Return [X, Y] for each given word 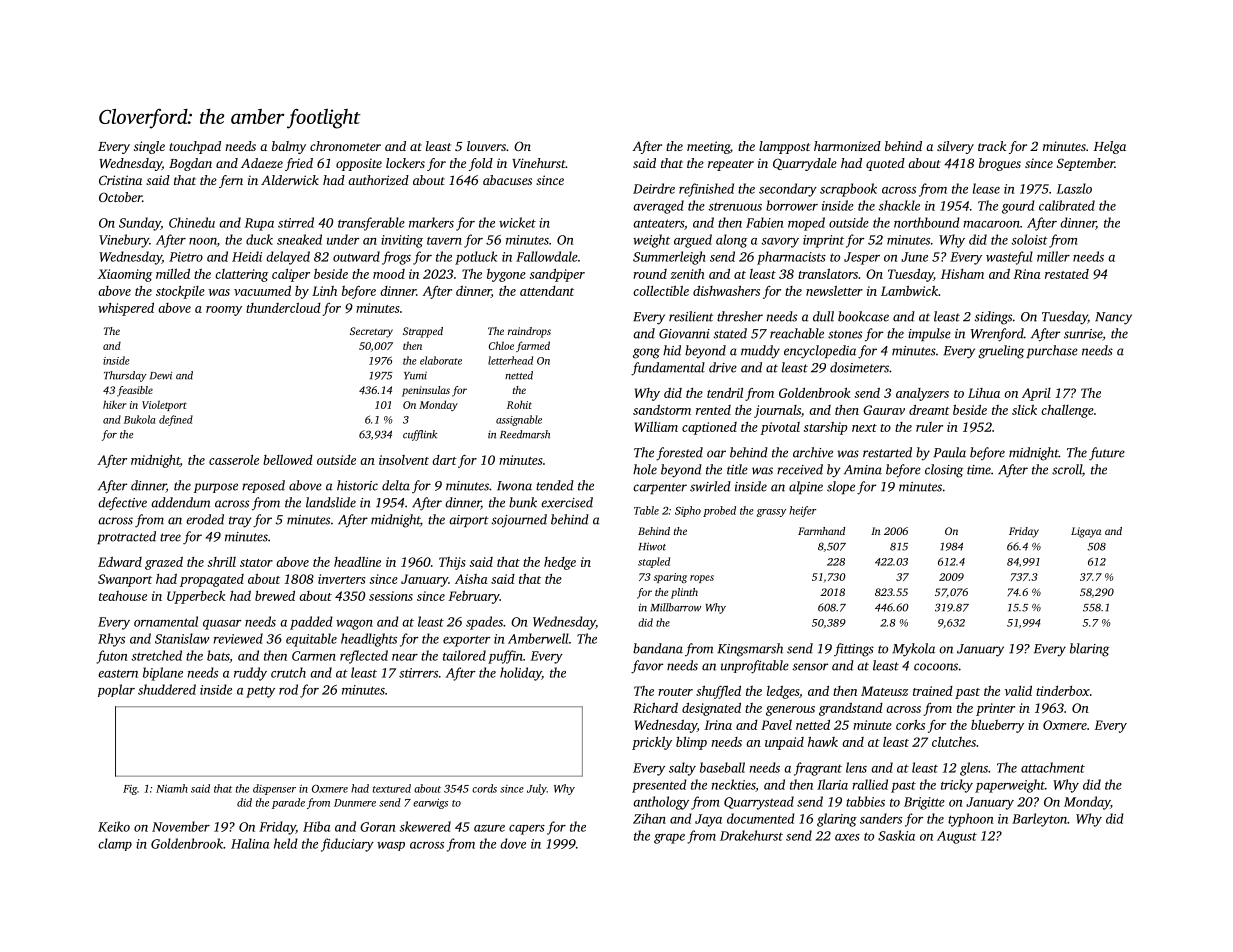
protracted [126, 537]
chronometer [345, 146]
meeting [708, 147]
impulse [929, 334]
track [992, 146]
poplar [116, 690]
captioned [709, 428]
